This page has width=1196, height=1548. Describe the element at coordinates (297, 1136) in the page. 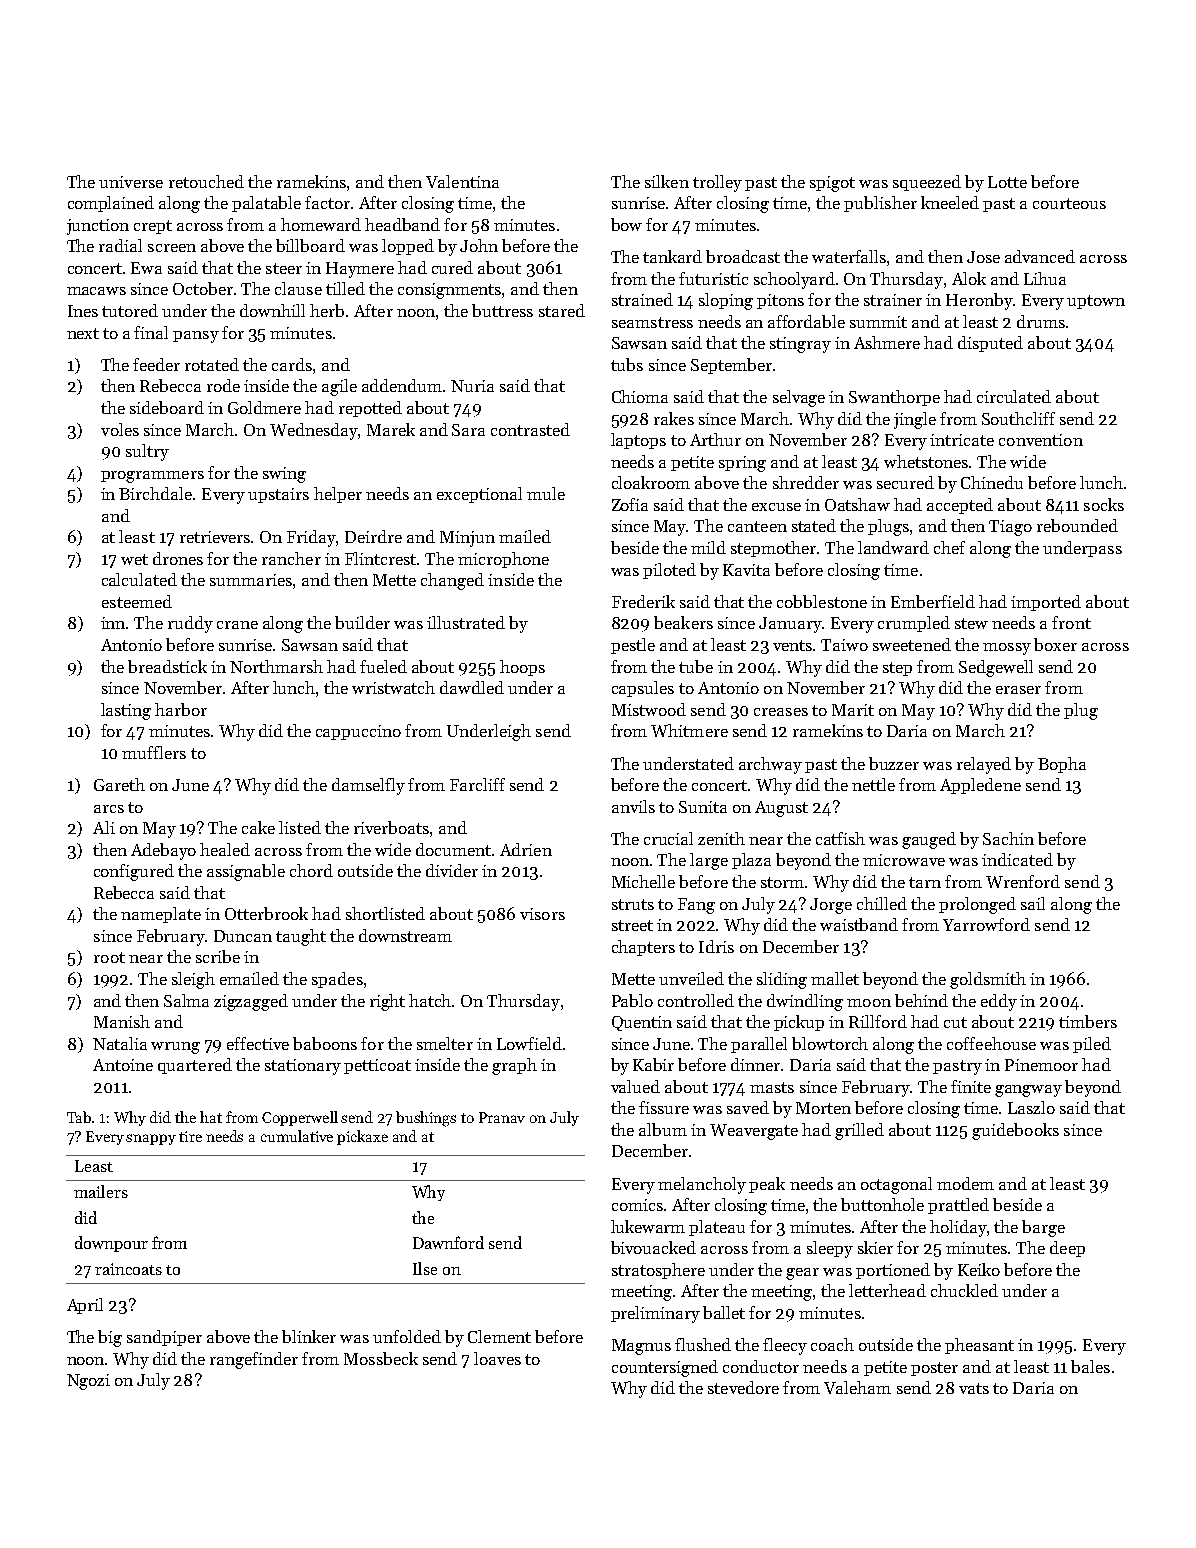

I see `cumulative` at that location.
